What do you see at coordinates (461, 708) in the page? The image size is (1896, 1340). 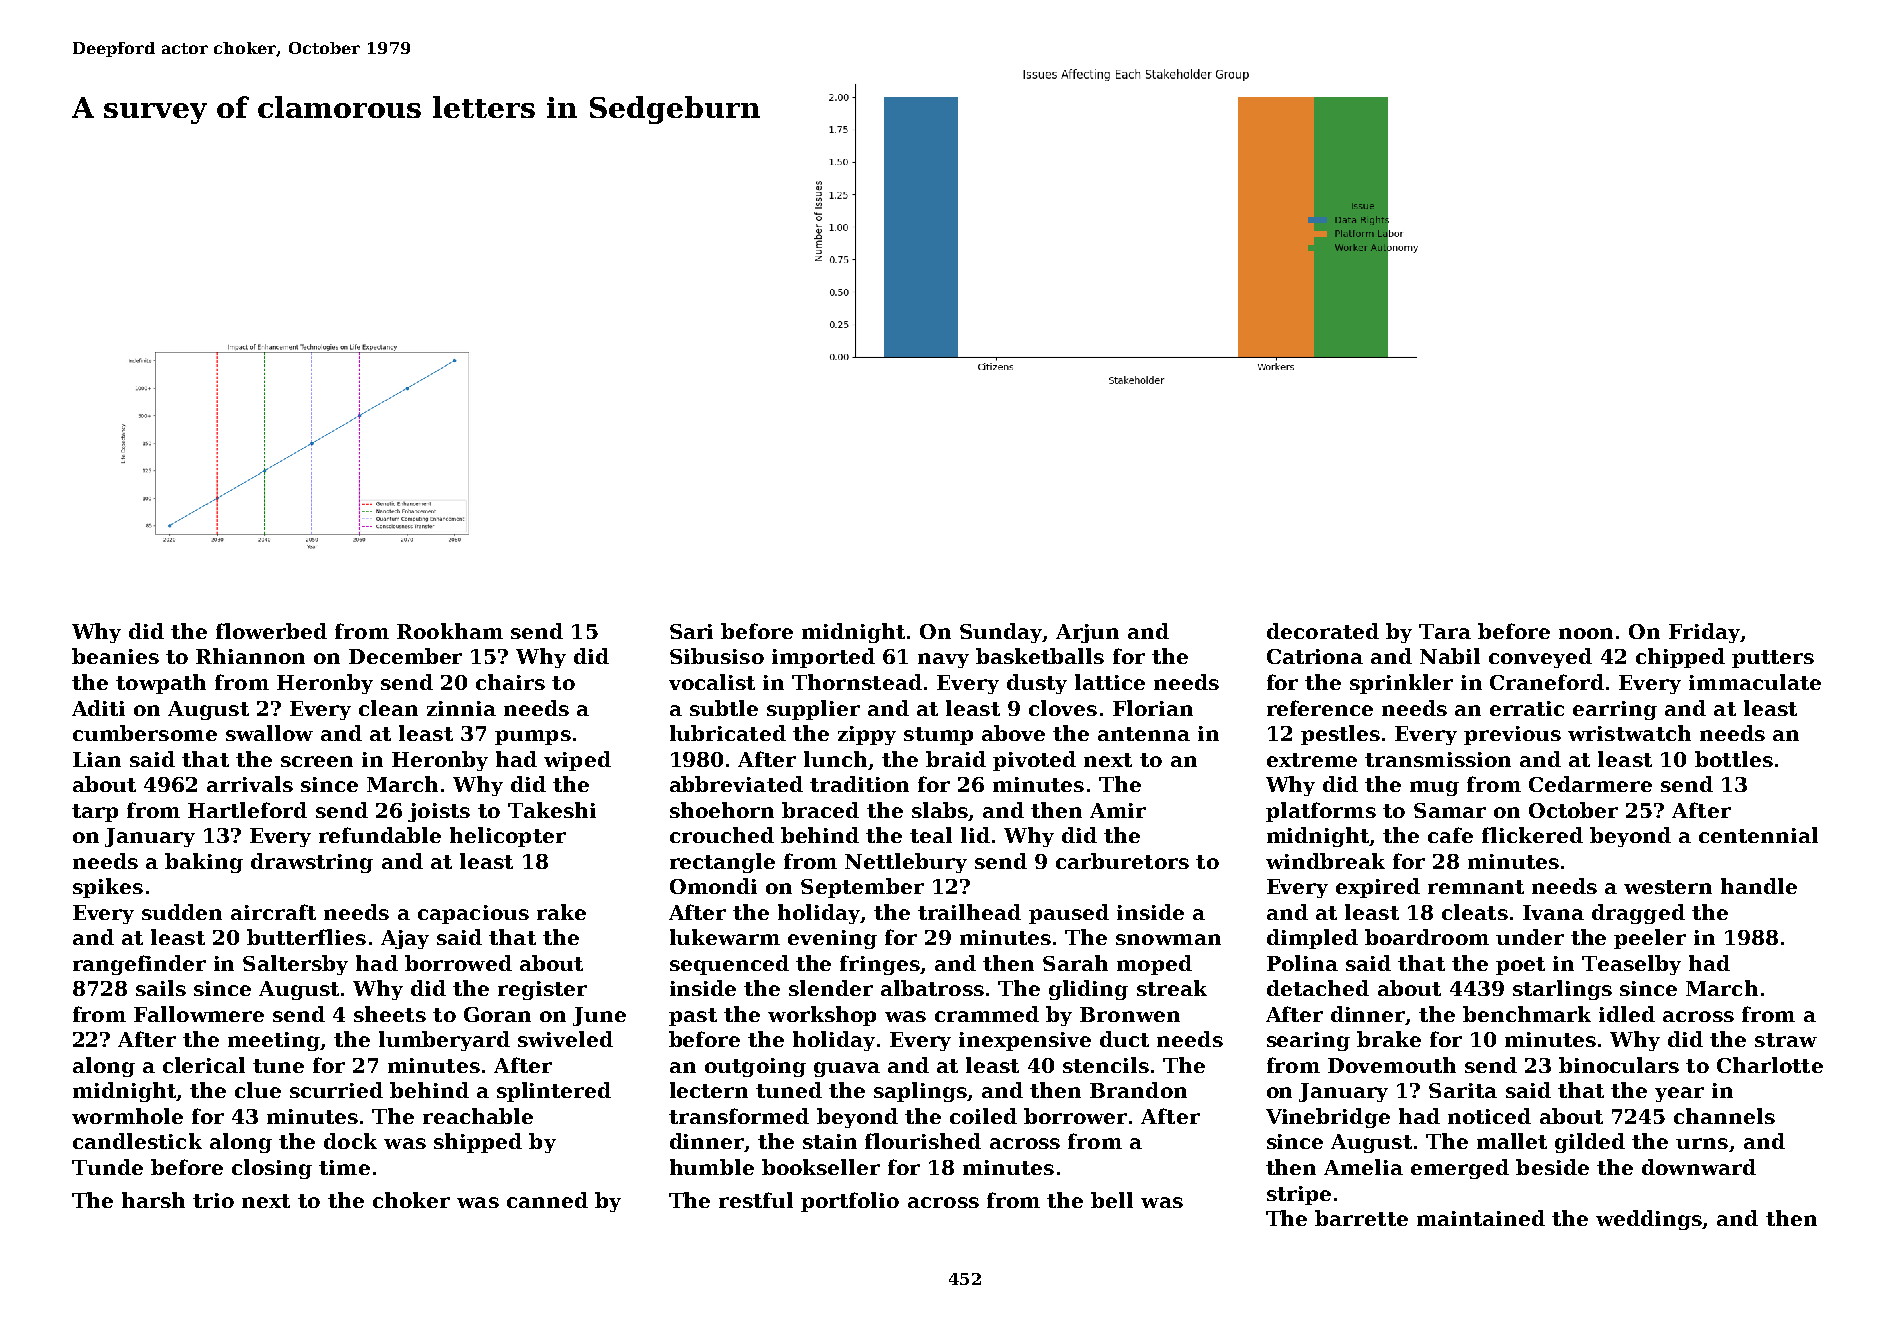 I see `zinnia` at bounding box center [461, 708].
